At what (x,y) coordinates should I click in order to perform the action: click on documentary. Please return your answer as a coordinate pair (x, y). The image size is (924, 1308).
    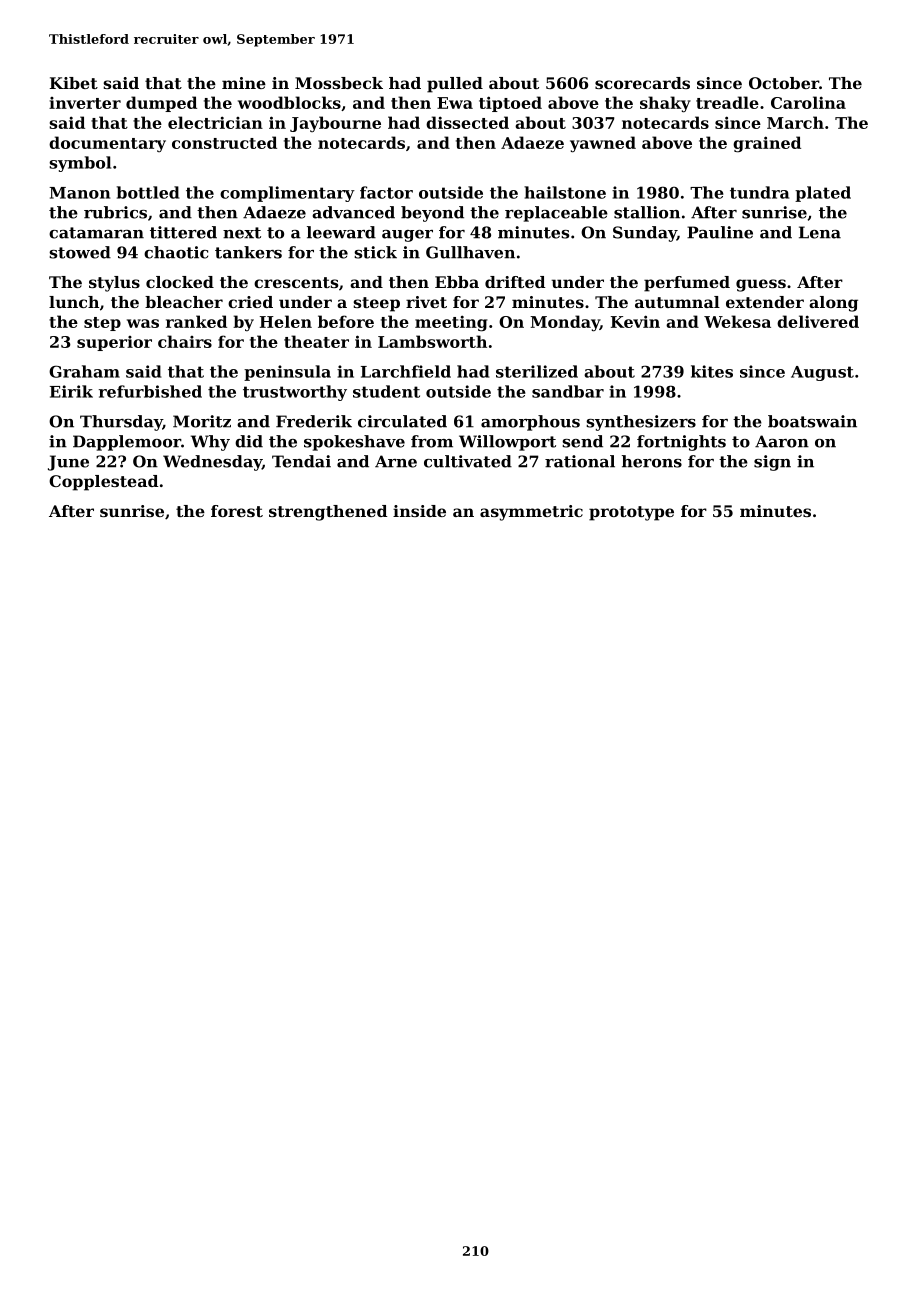
    Looking at the image, I should click on (107, 144).
